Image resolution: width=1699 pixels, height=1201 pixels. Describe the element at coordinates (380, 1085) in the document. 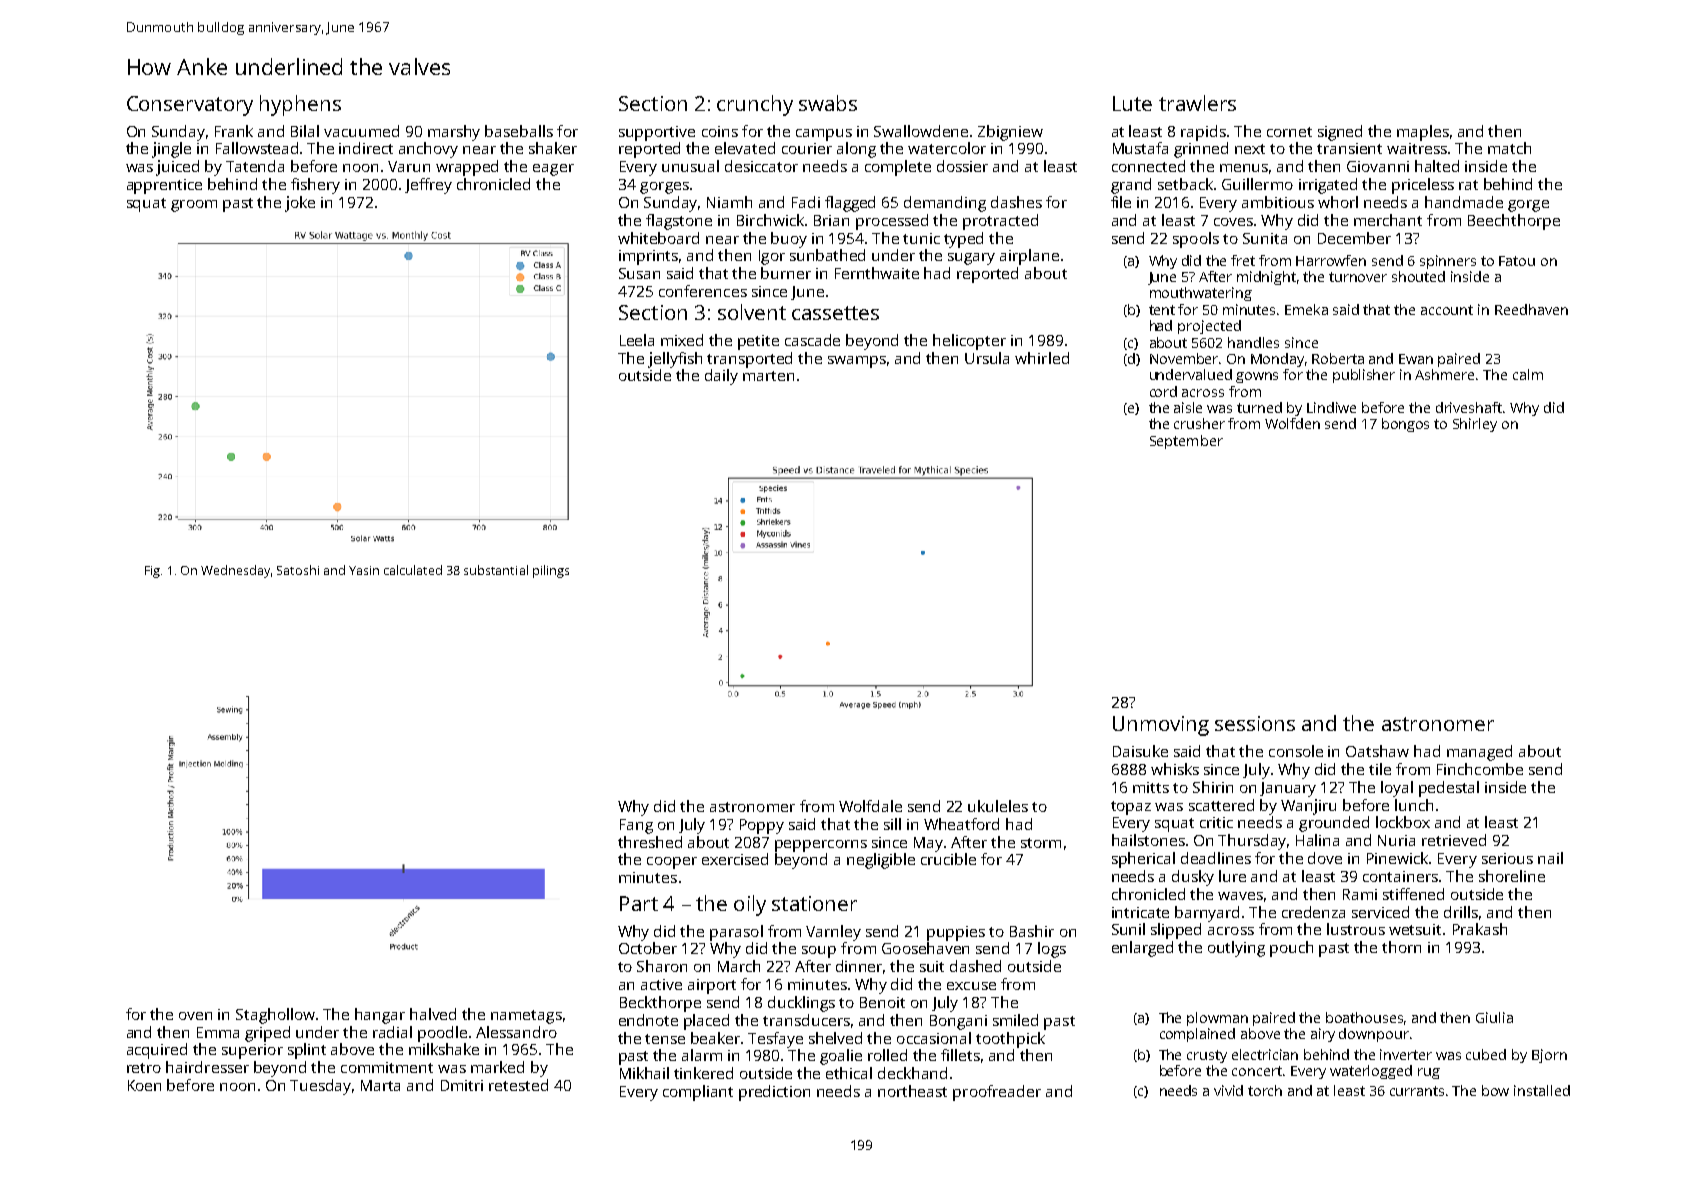

I see `Marta` at that location.
